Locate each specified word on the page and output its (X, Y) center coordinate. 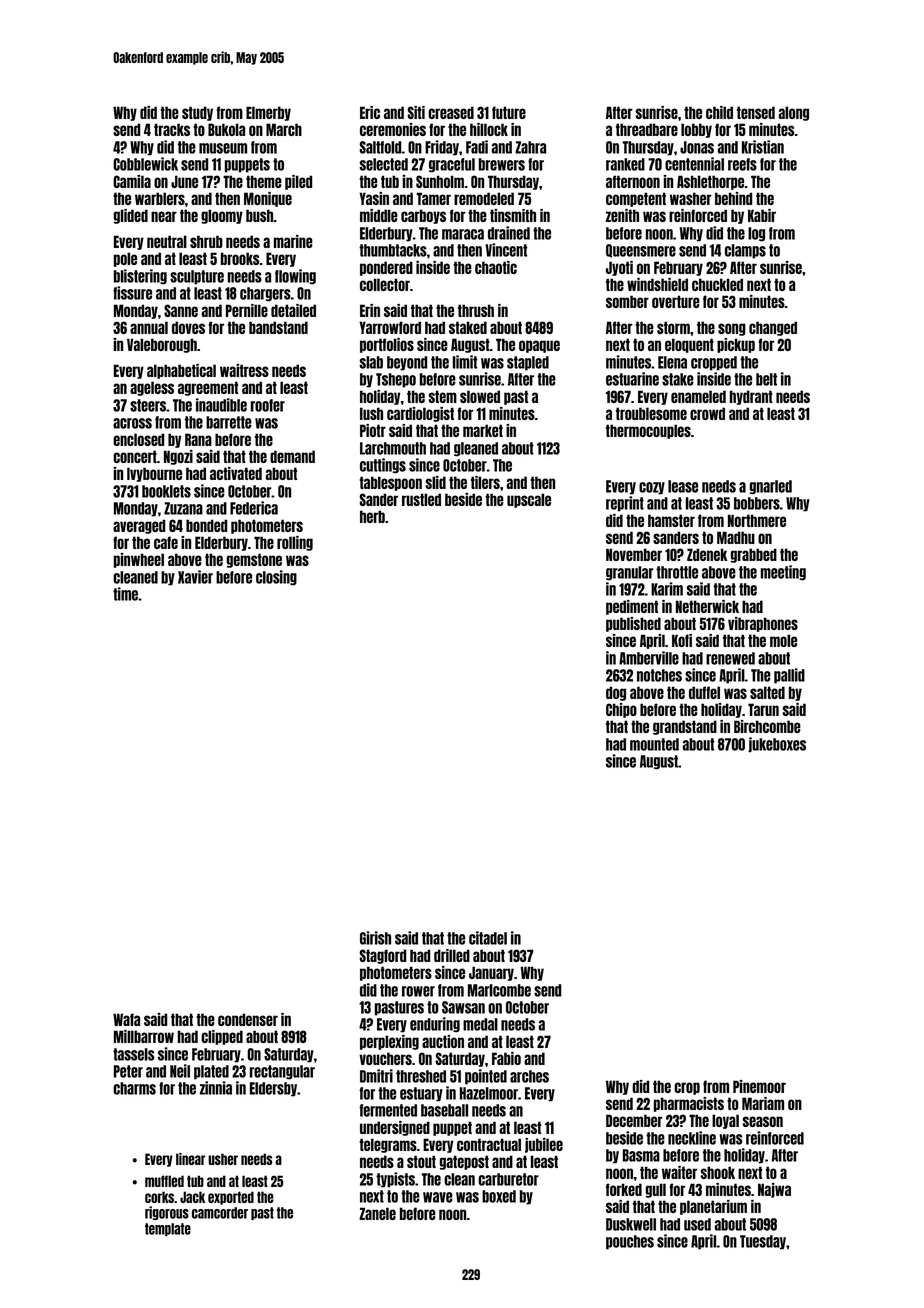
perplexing (389, 1042)
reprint (625, 504)
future (509, 112)
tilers (485, 482)
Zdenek (707, 554)
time (125, 594)
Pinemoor (759, 1086)
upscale (529, 500)
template (168, 1229)
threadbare (647, 129)
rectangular (282, 1072)
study (197, 113)
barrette (229, 422)
